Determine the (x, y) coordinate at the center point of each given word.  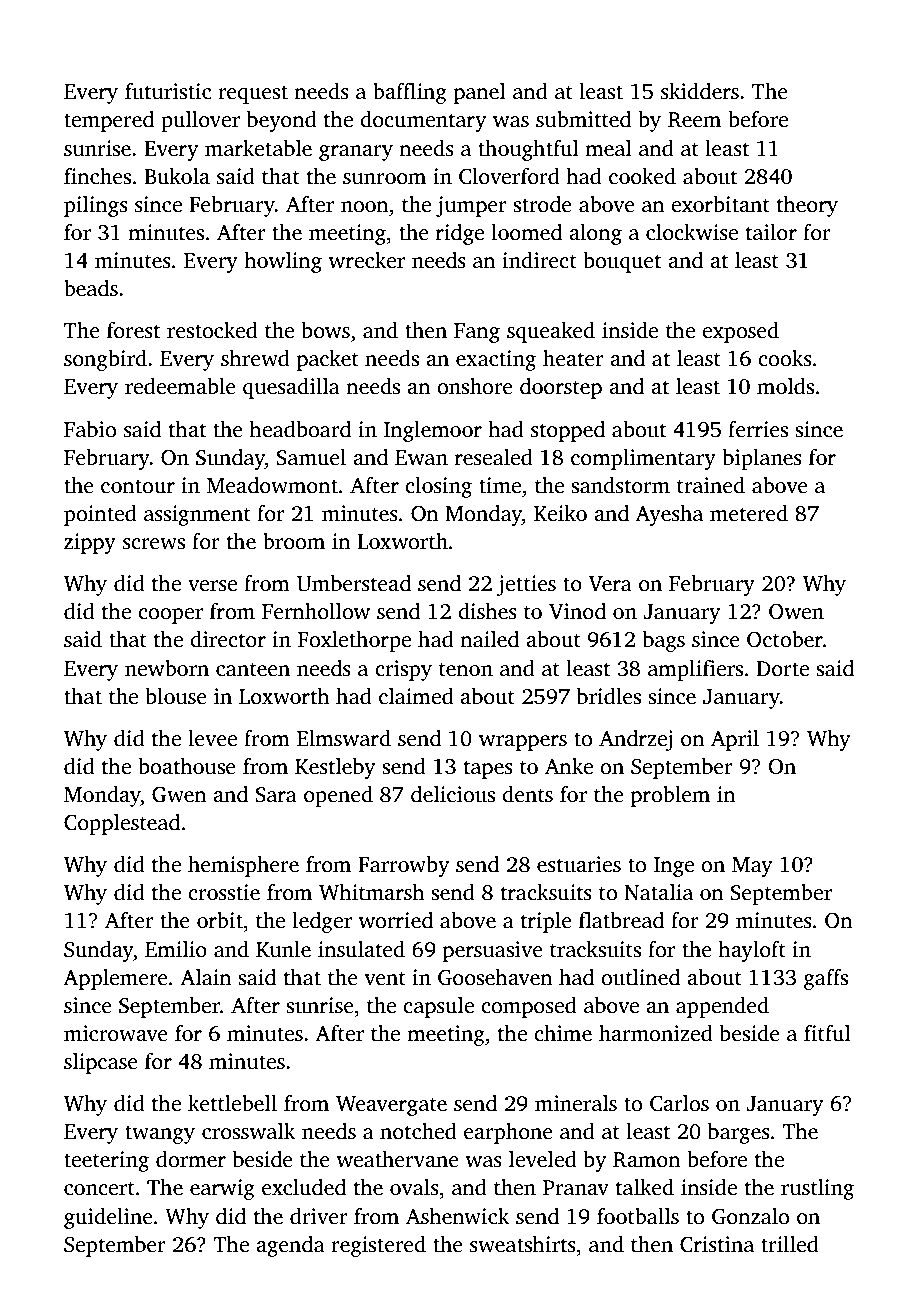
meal (608, 148)
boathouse (187, 766)
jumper (471, 206)
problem (670, 796)
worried (395, 920)
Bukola (177, 176)
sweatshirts (523, 1244)
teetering (106, 1161)
